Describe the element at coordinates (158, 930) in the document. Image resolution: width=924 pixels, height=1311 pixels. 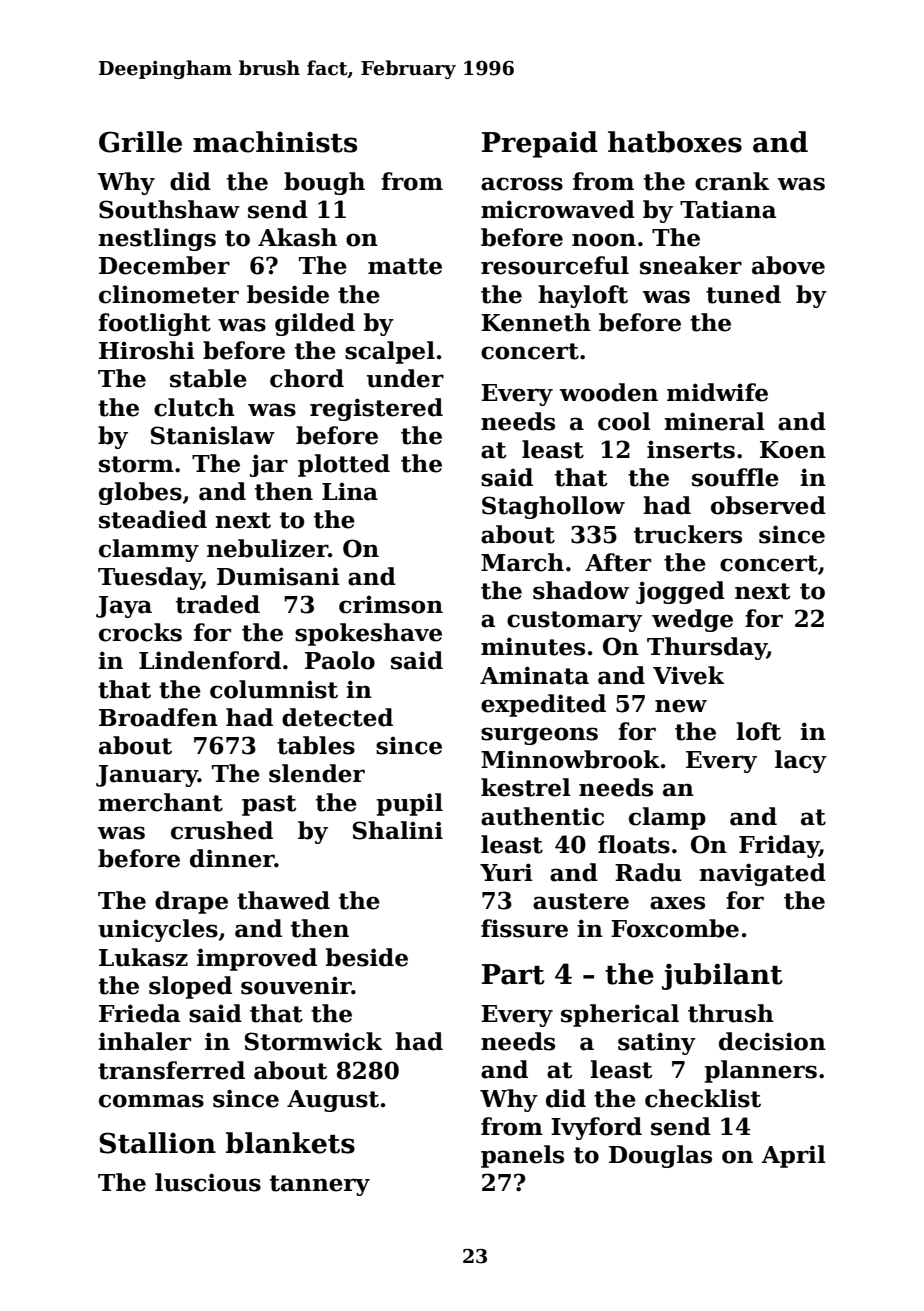
I see `unicycles` at that location.
